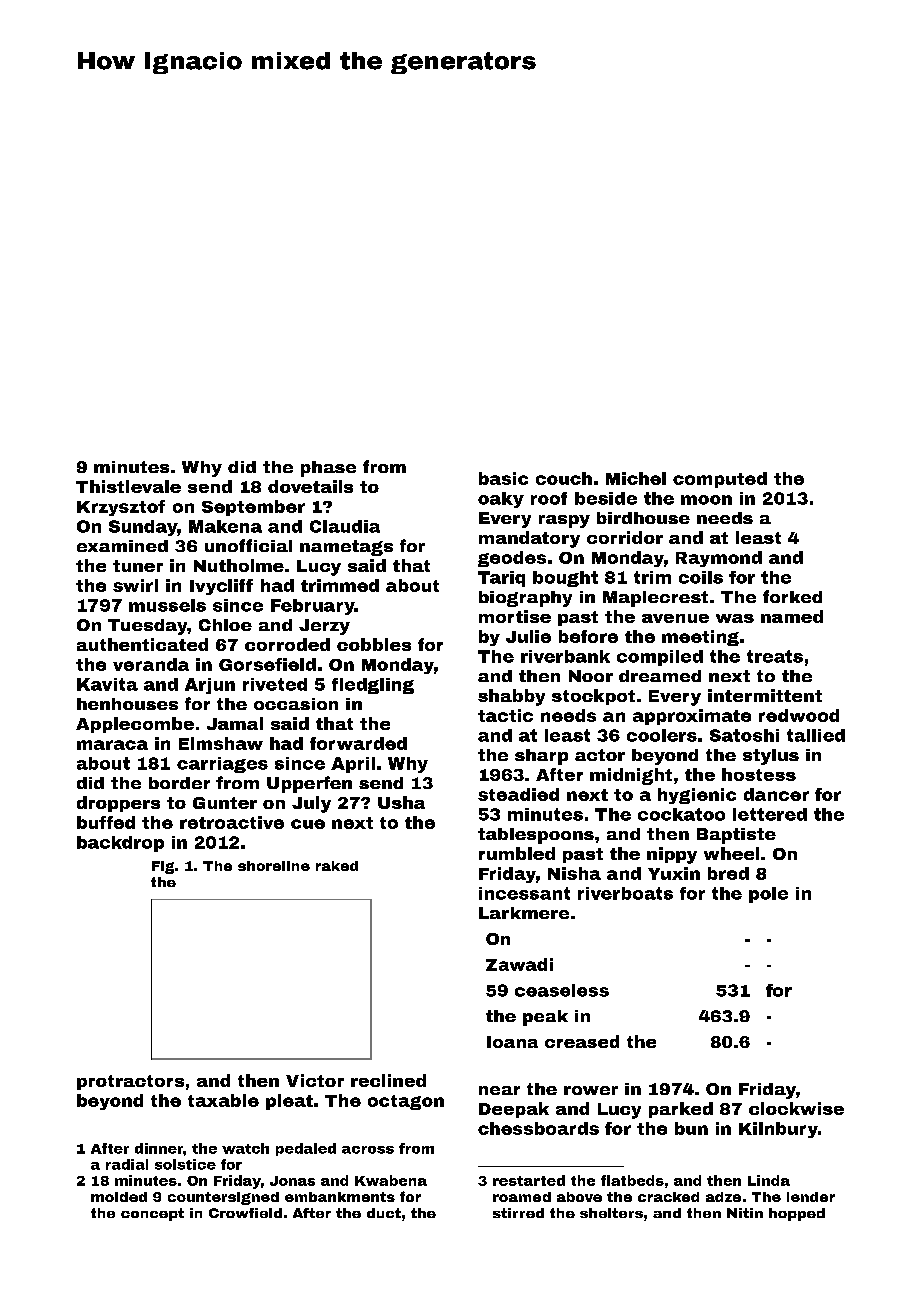 The width and height of the screenshot is (924, 1308). What do you see at coordinates (239, 565) in the screenshot?
I see `Nutholme` at bounding box center [239, 565].
